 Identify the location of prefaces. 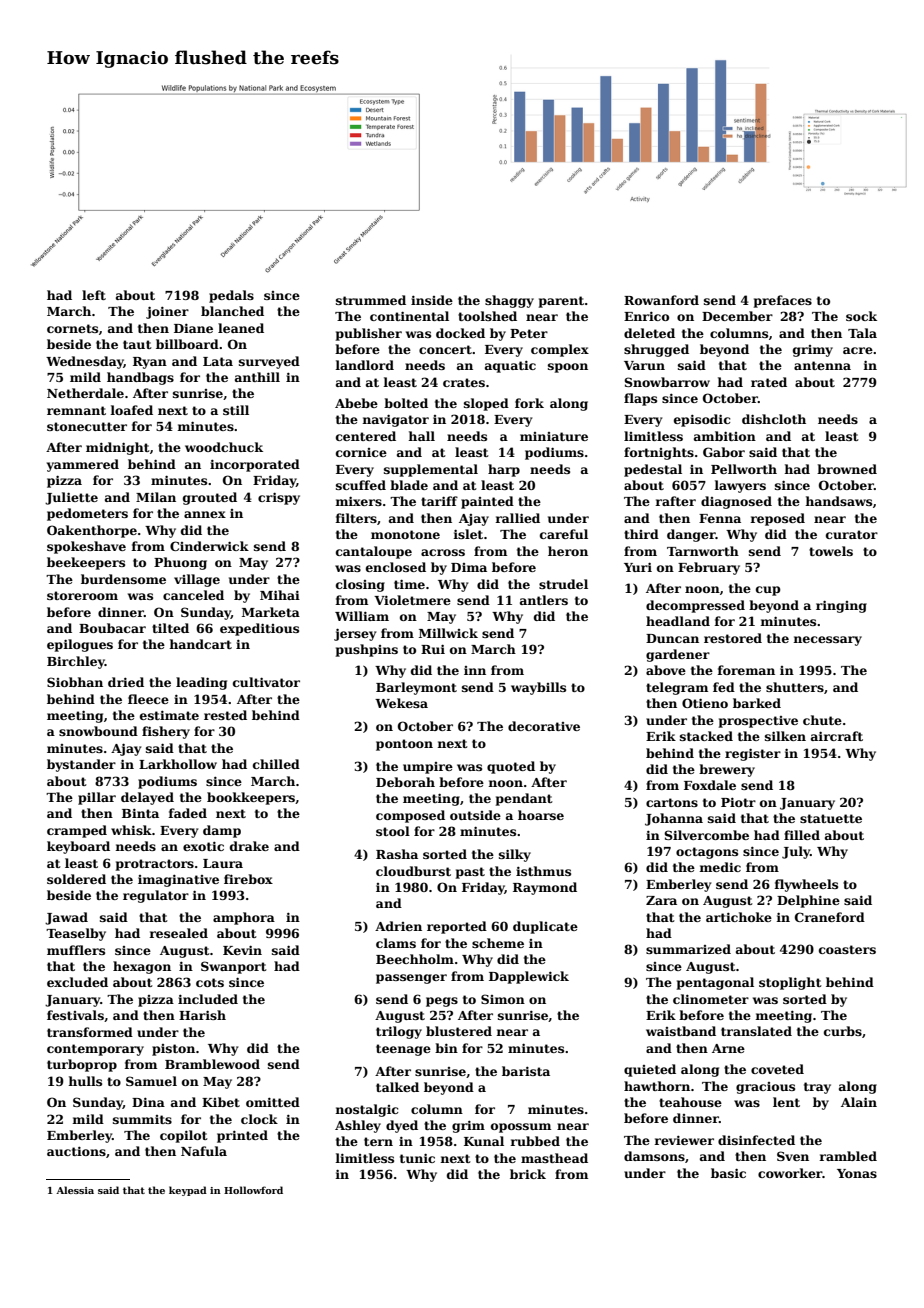
(783, 301).
